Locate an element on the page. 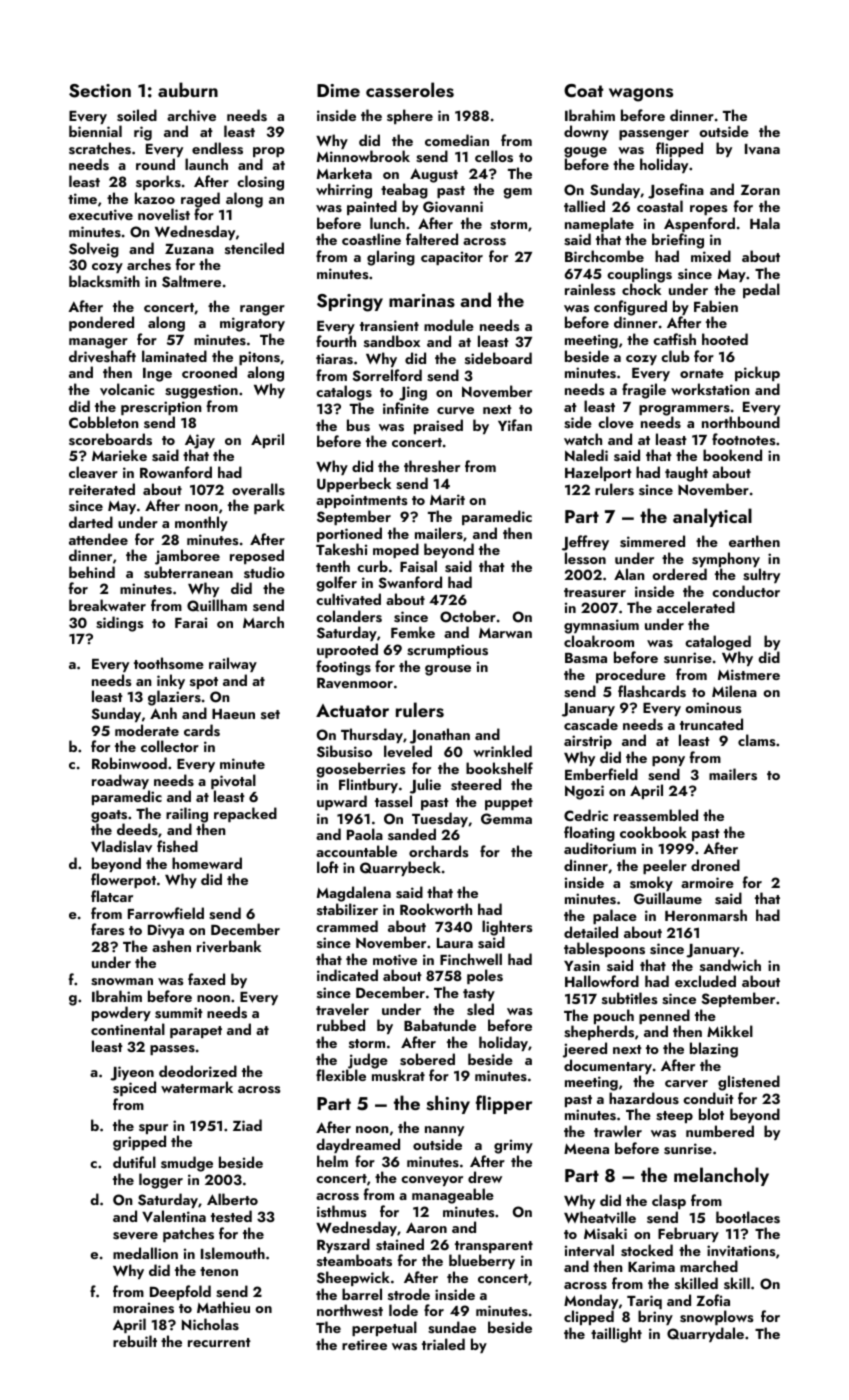  Fabien is located at coordinates (716, 306).
